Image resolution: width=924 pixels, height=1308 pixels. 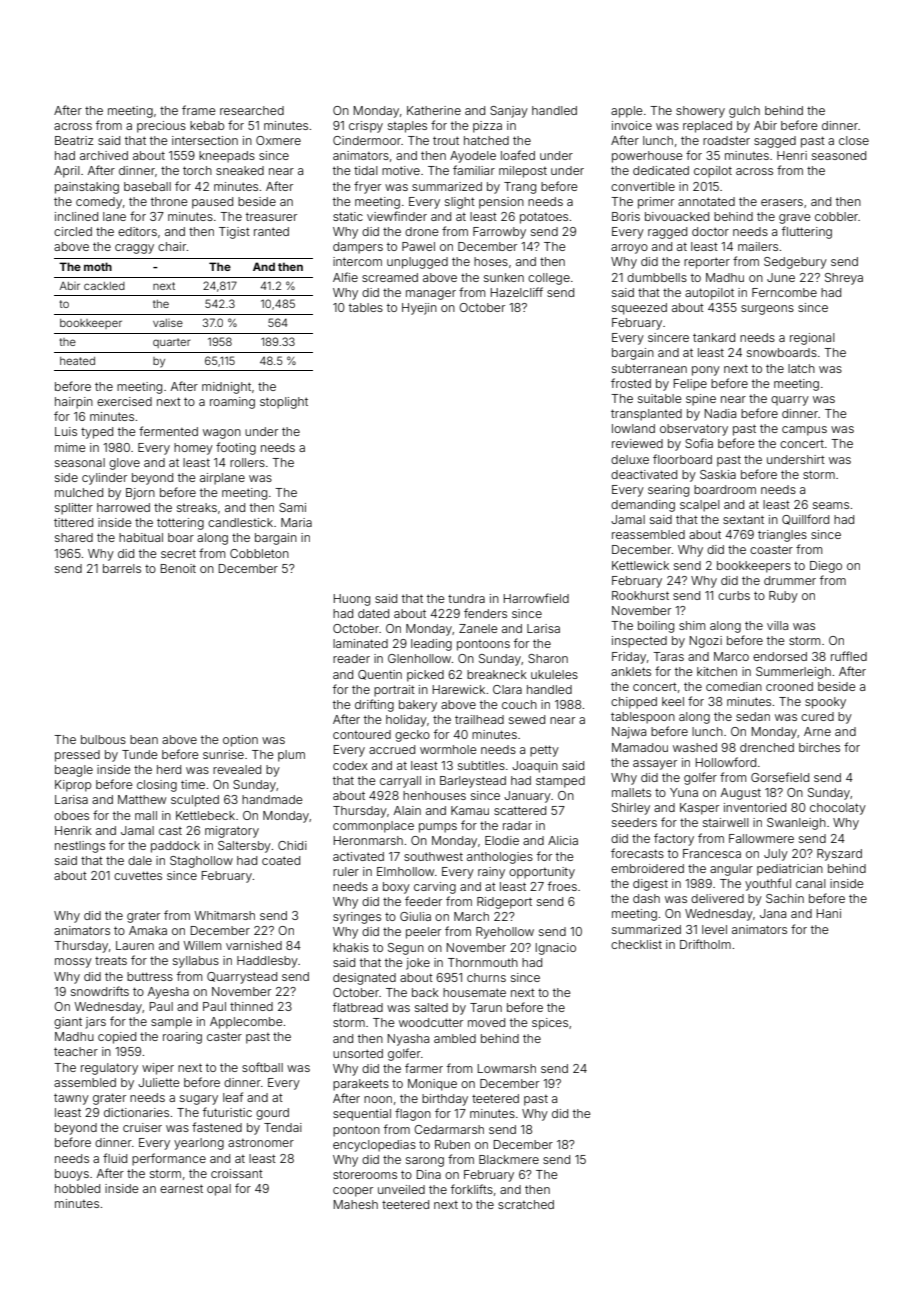 What do you see at coordinates (720, 413) in the screenshot?
I see `Nadia` at bounding box center [720, 413].
